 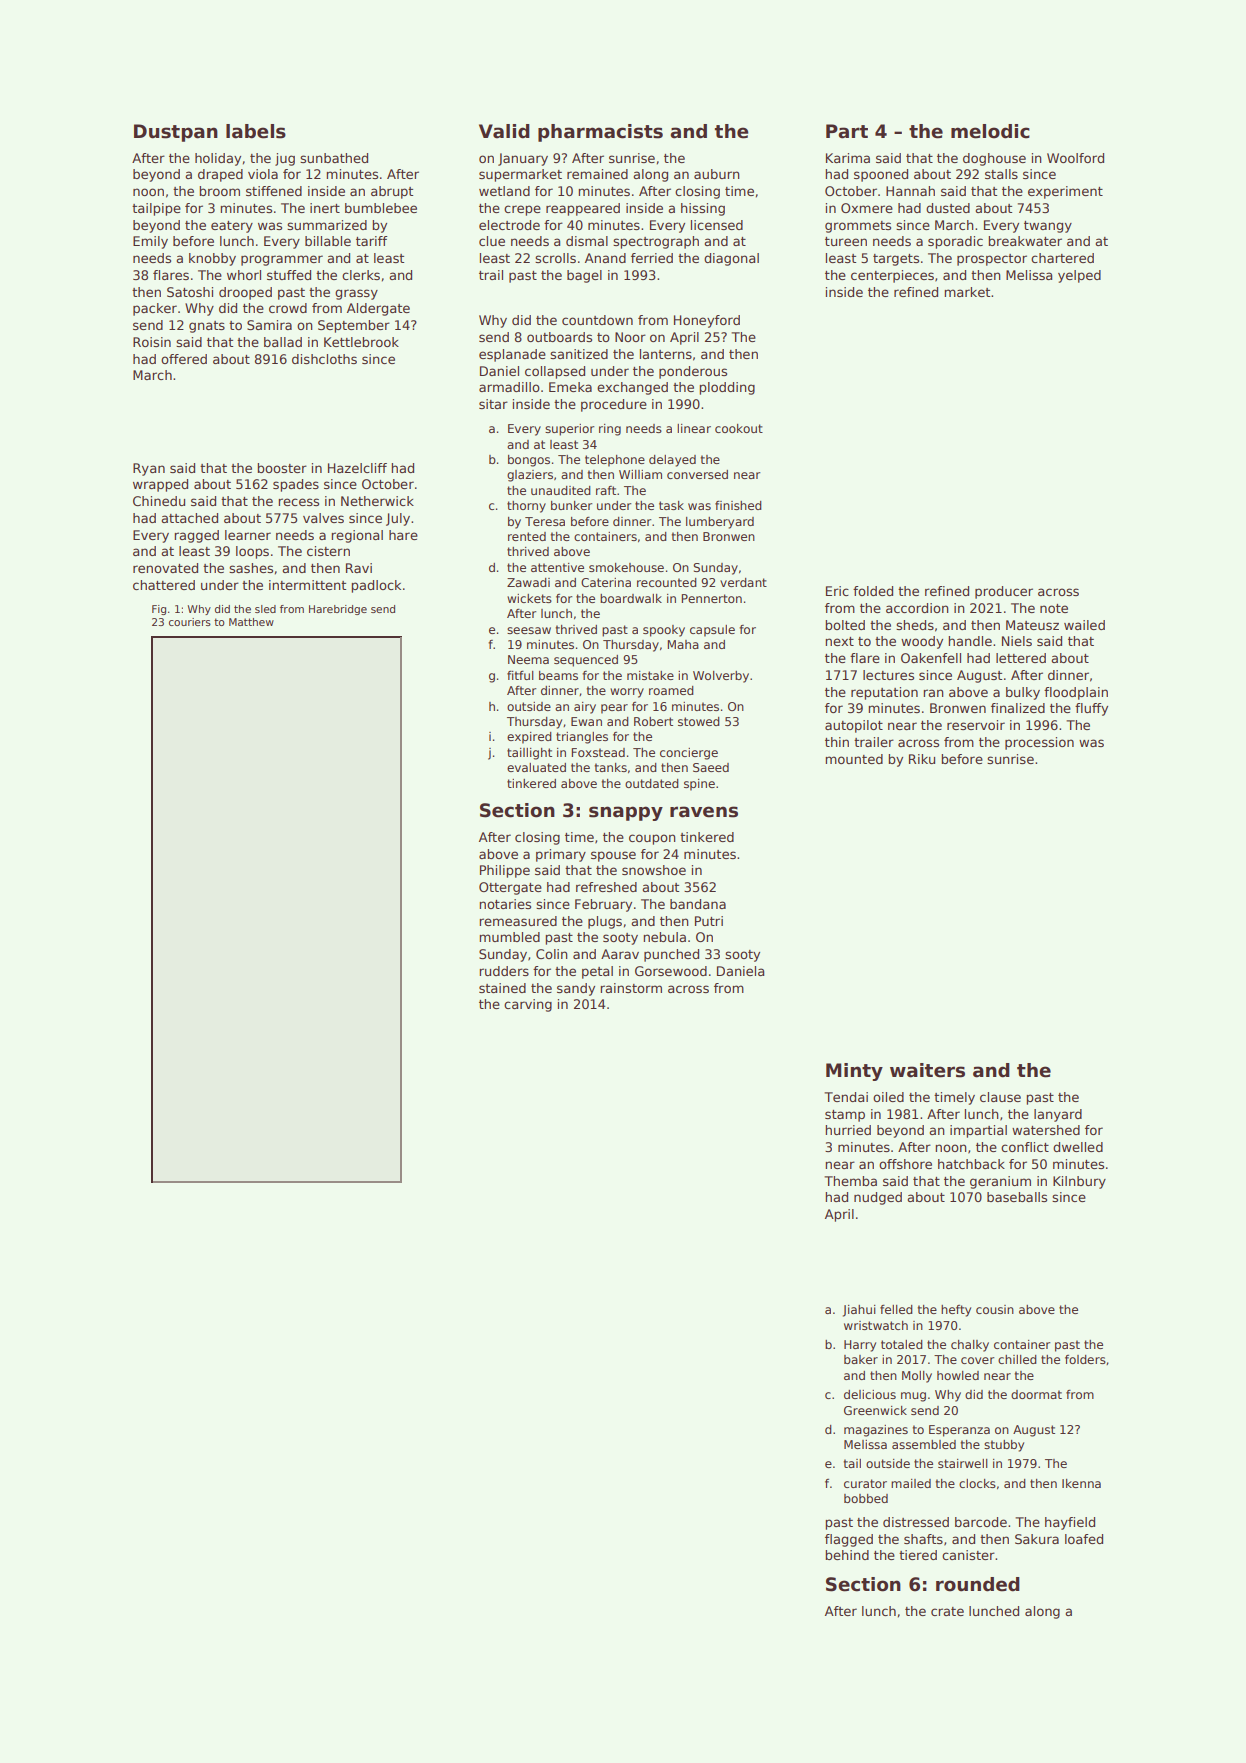 I want to click on baker, so click(x=861, y=1359).
